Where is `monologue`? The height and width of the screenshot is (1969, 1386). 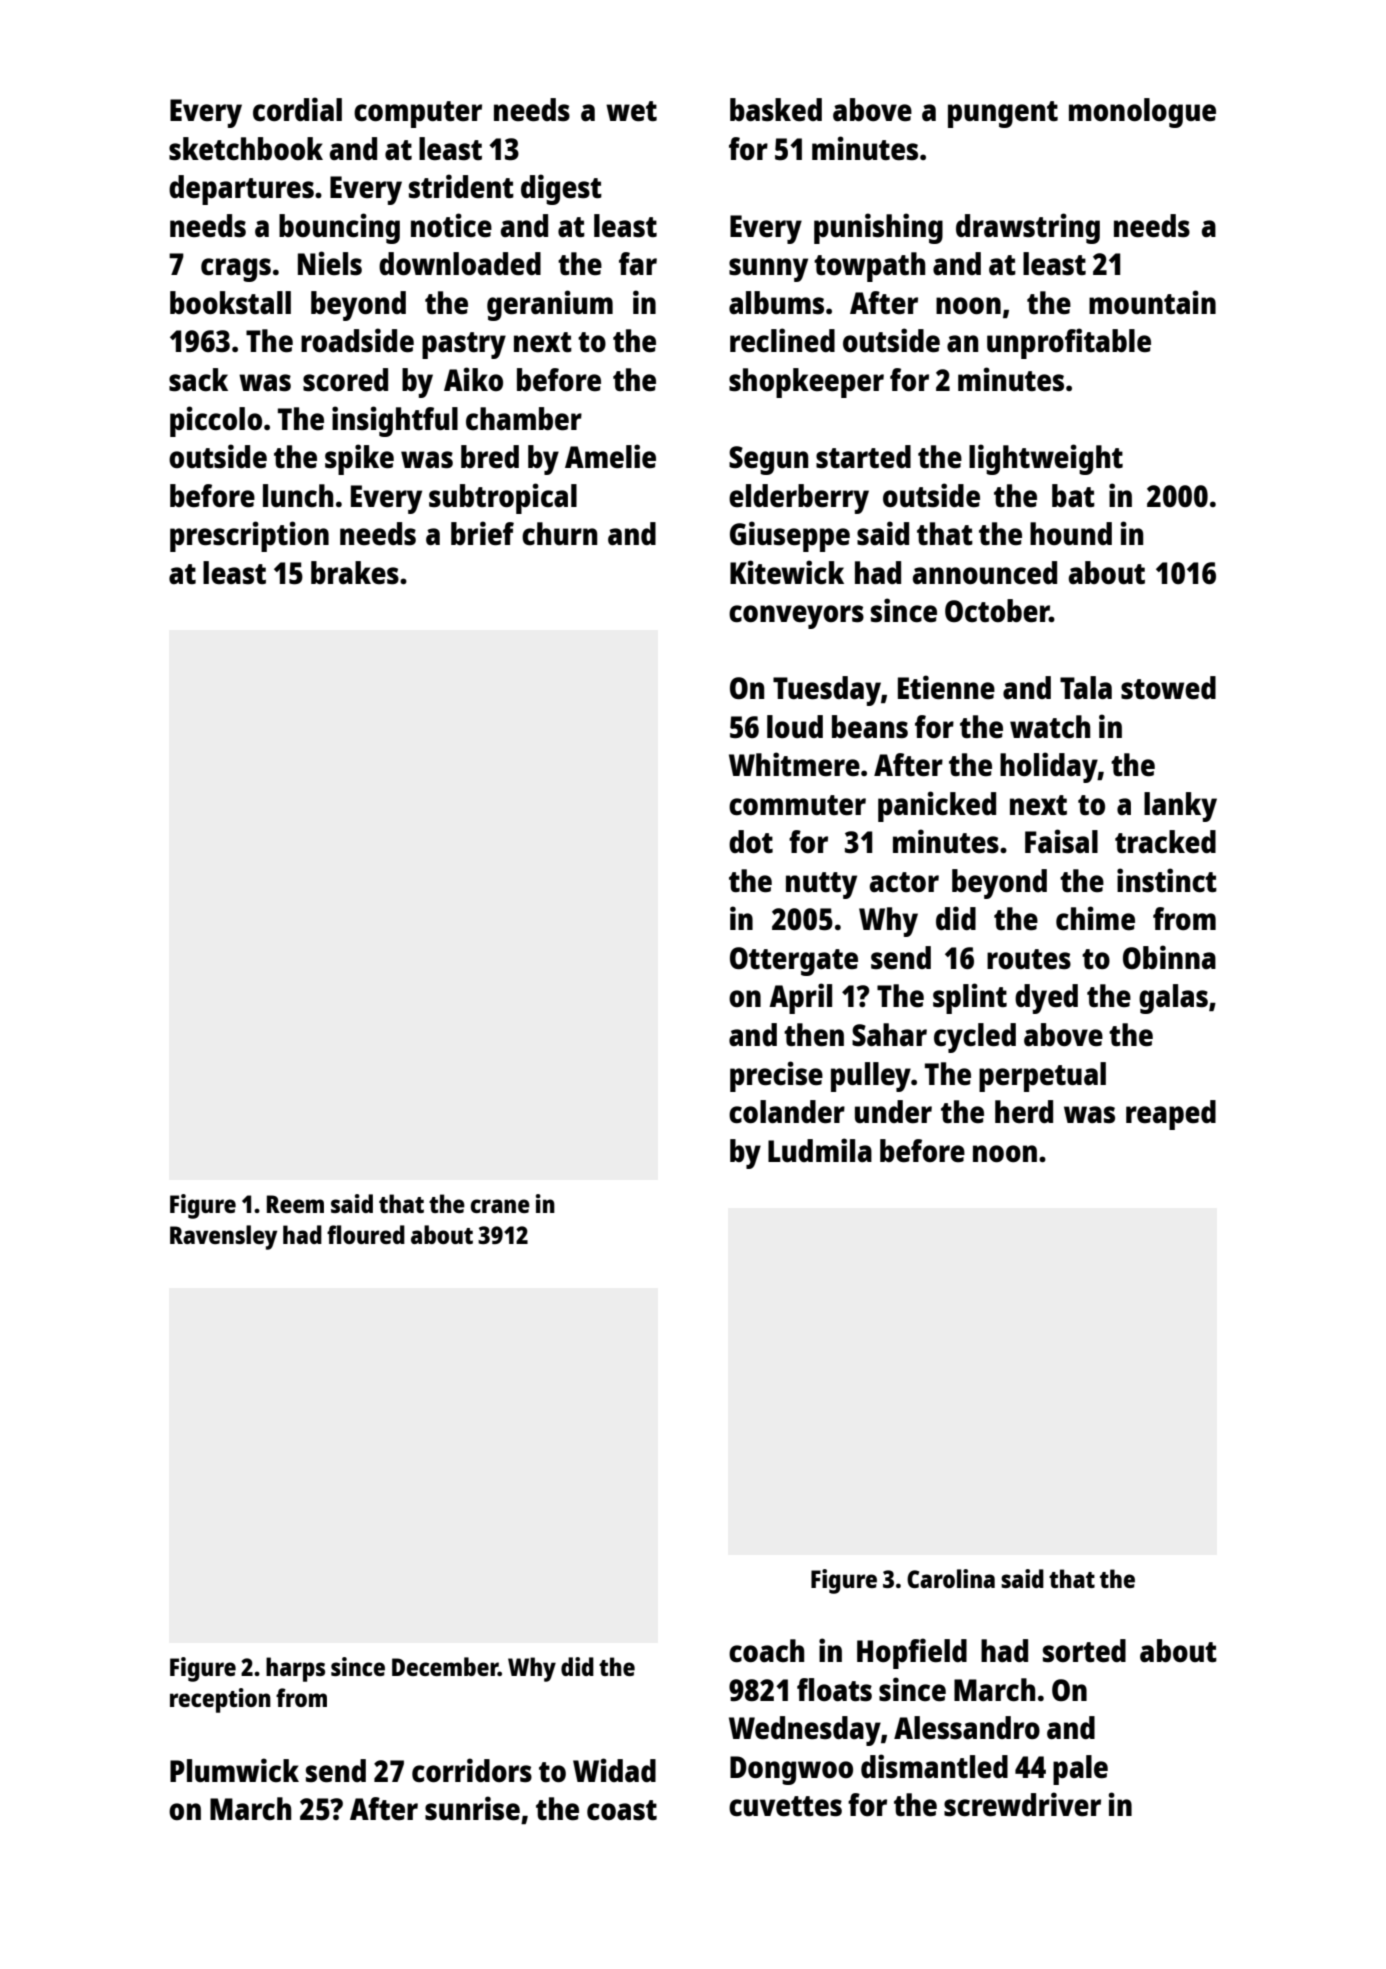 monologue is located at coordinates (1142, 113).
